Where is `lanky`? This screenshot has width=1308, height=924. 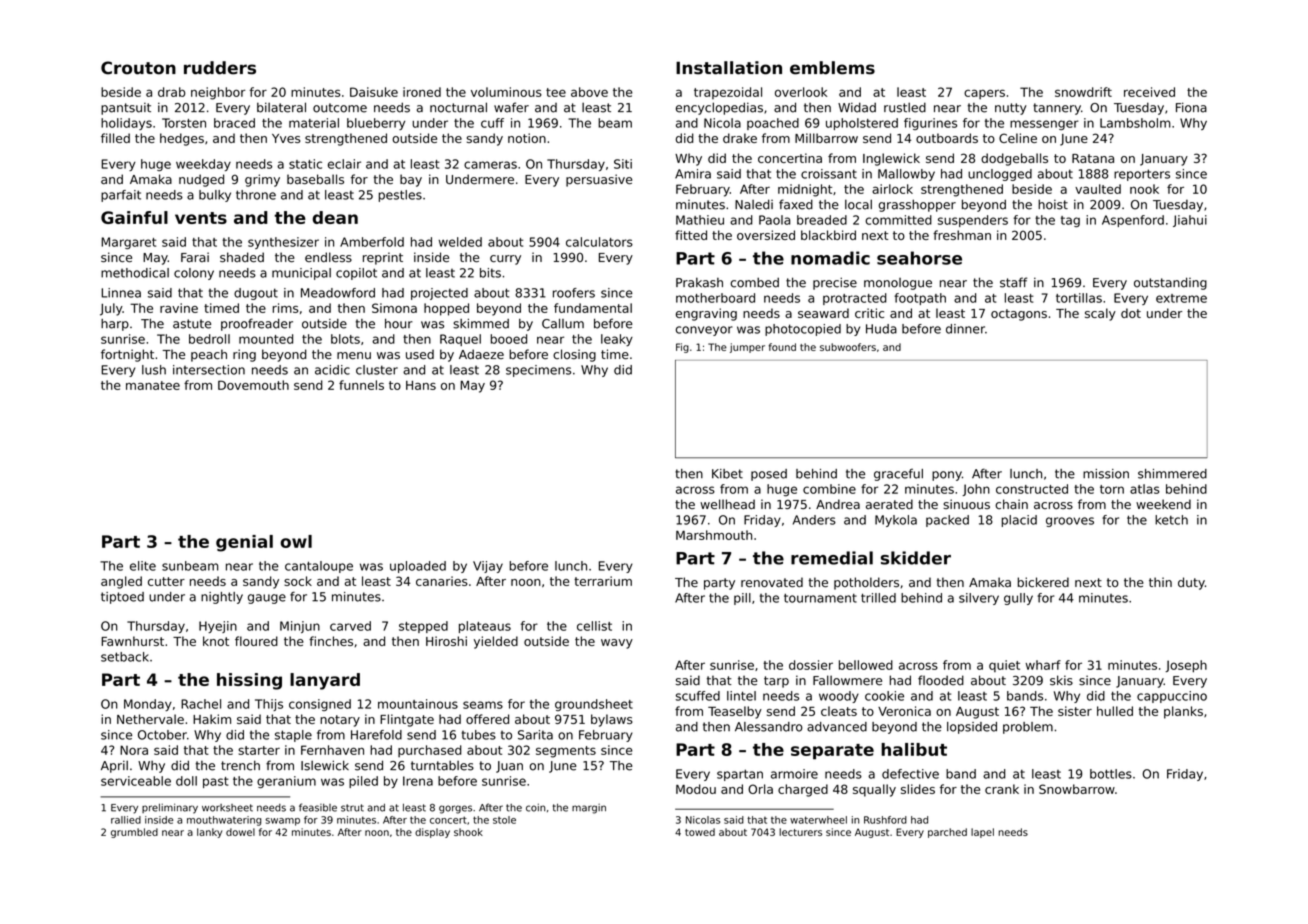
lanky is located at coordinates (209, 833).
